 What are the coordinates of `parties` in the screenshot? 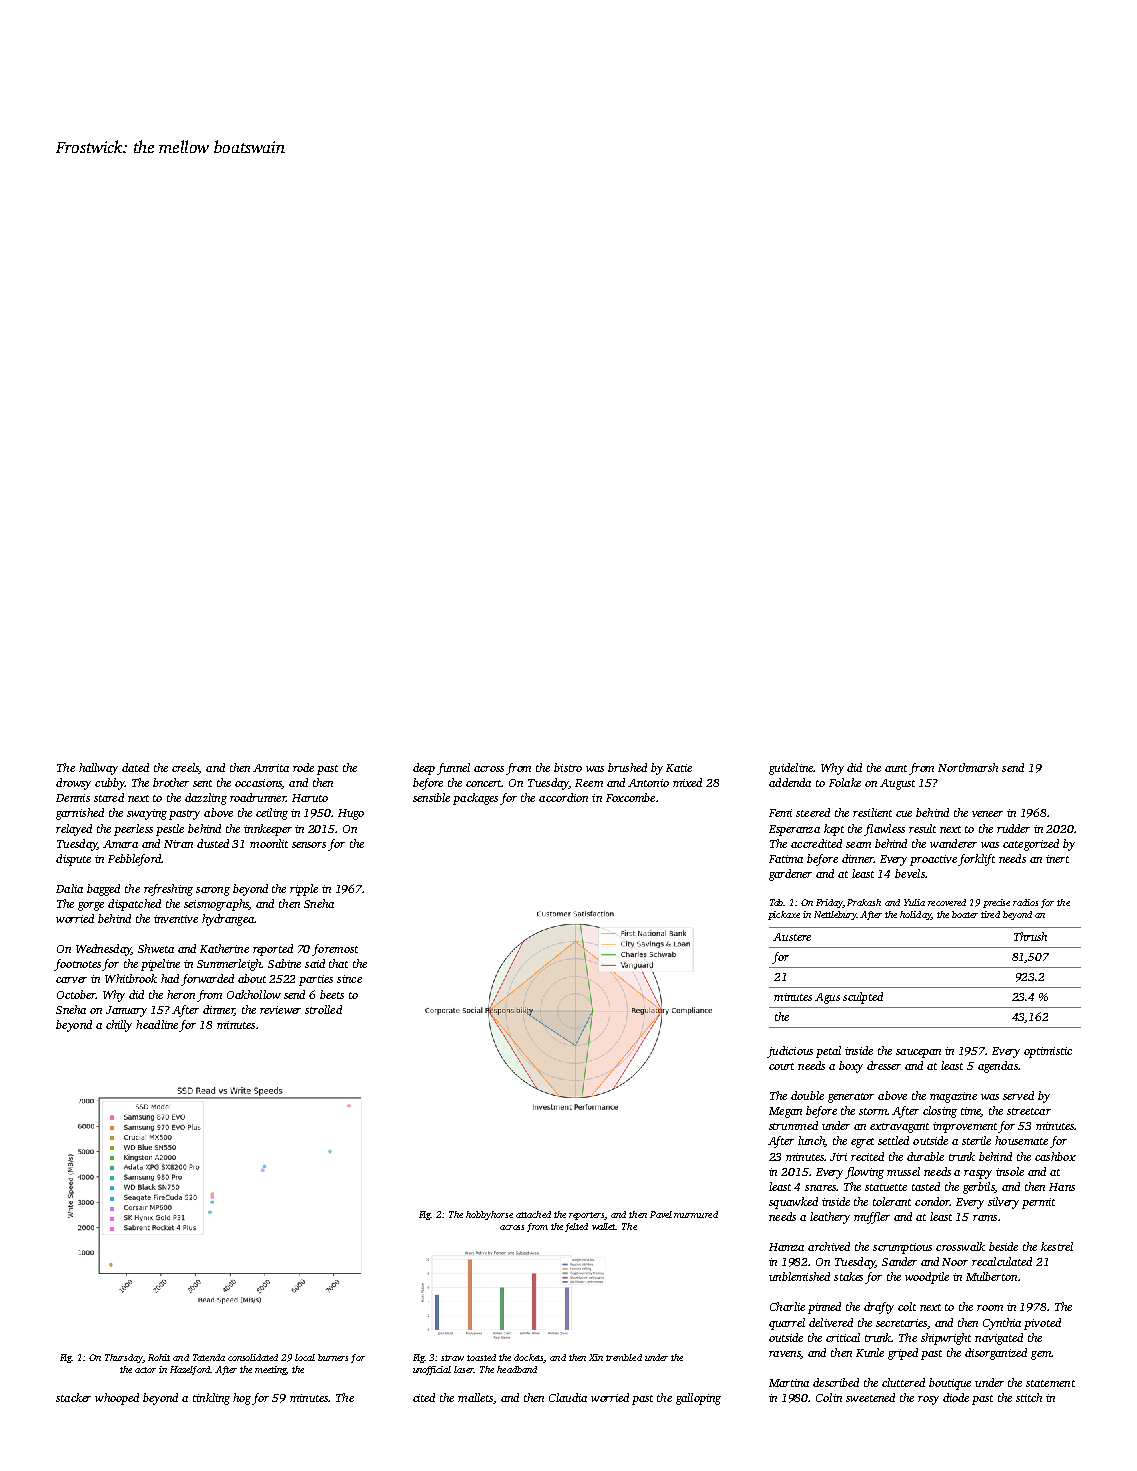 It's located at (316, 980).
